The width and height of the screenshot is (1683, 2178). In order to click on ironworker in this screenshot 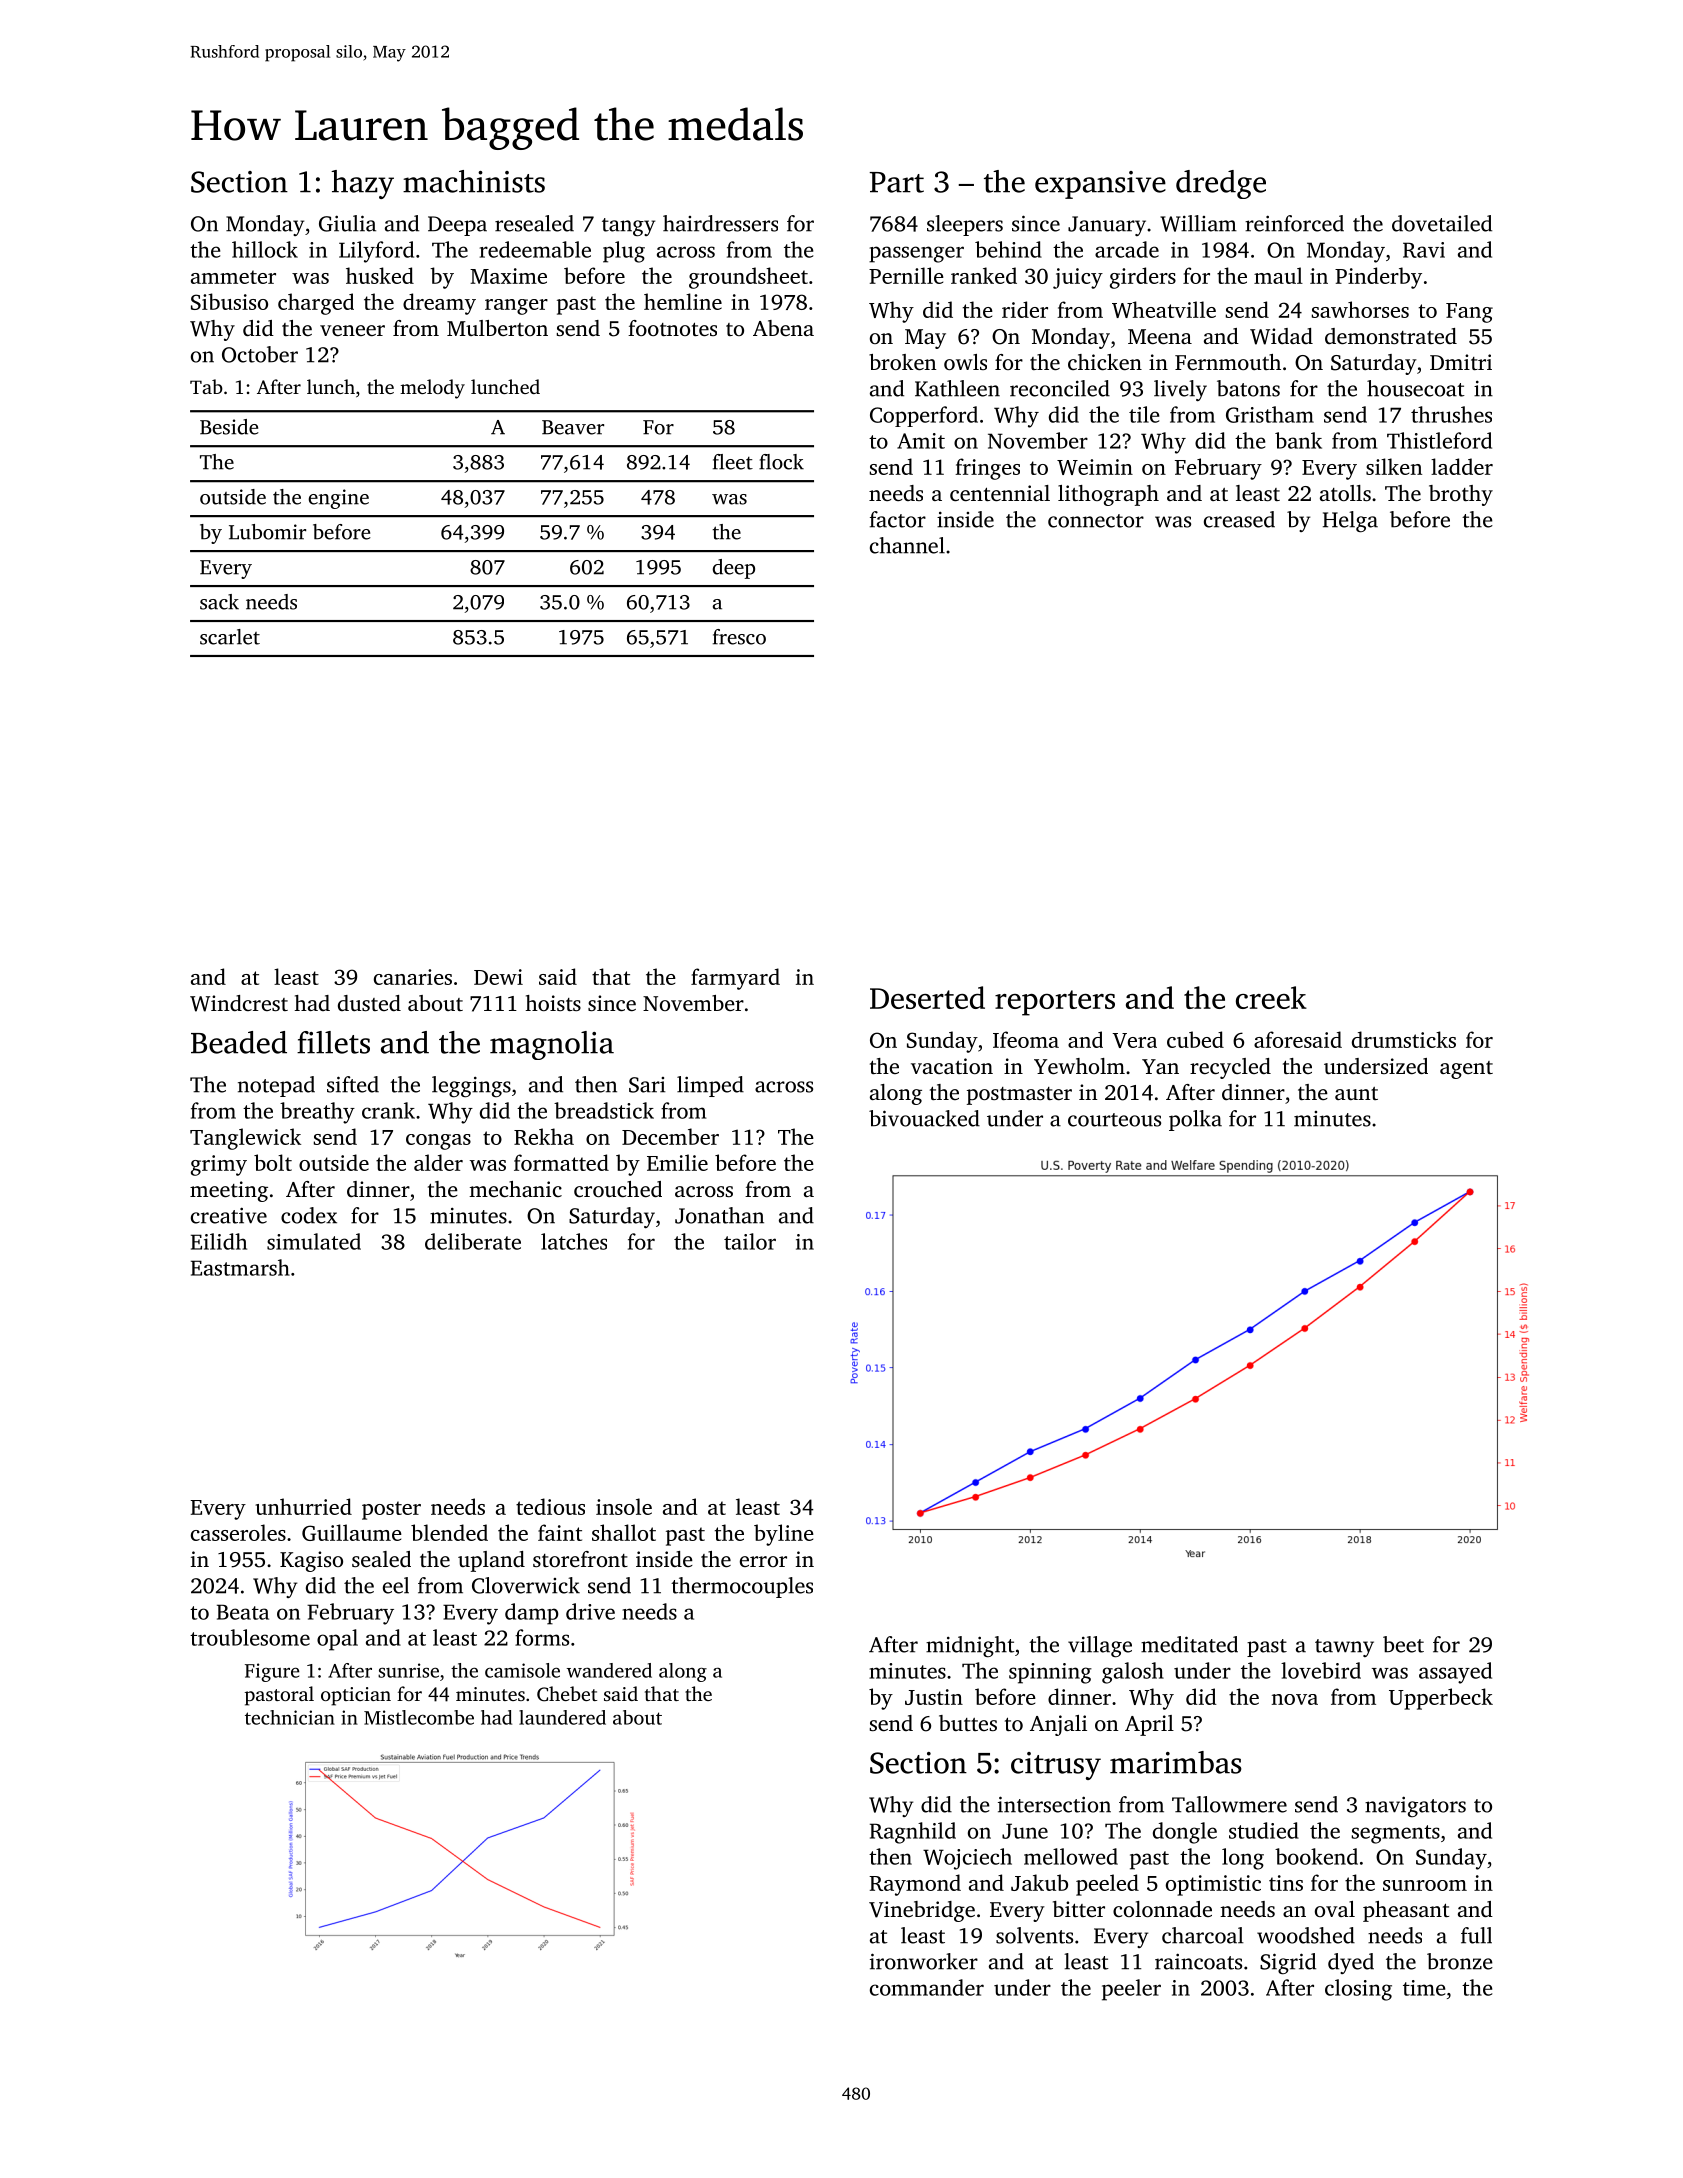, I will do `click(924, 1961)`.
